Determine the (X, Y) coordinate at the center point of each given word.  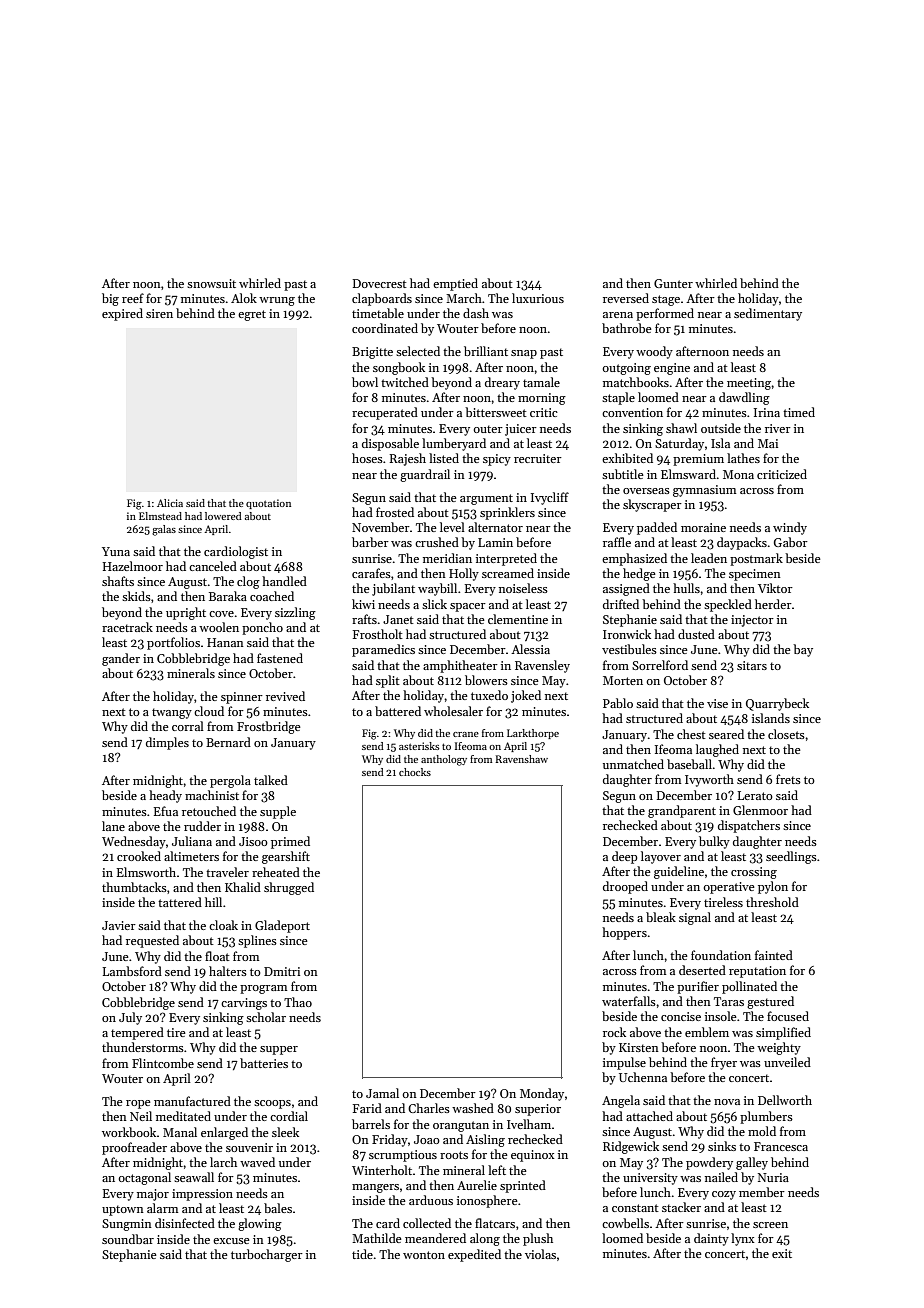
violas (540, 1254)
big (110, 299)
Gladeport (282, 926)
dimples (167, 743)
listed (444, 458)
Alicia (170, 503)
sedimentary (768, 314)
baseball (689, 764)
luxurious (538, 298)
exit (782, 1253)
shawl (681, 428)
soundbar (128, 1239)
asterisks (419, 746)
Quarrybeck (777, 704)
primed (290, 842)
